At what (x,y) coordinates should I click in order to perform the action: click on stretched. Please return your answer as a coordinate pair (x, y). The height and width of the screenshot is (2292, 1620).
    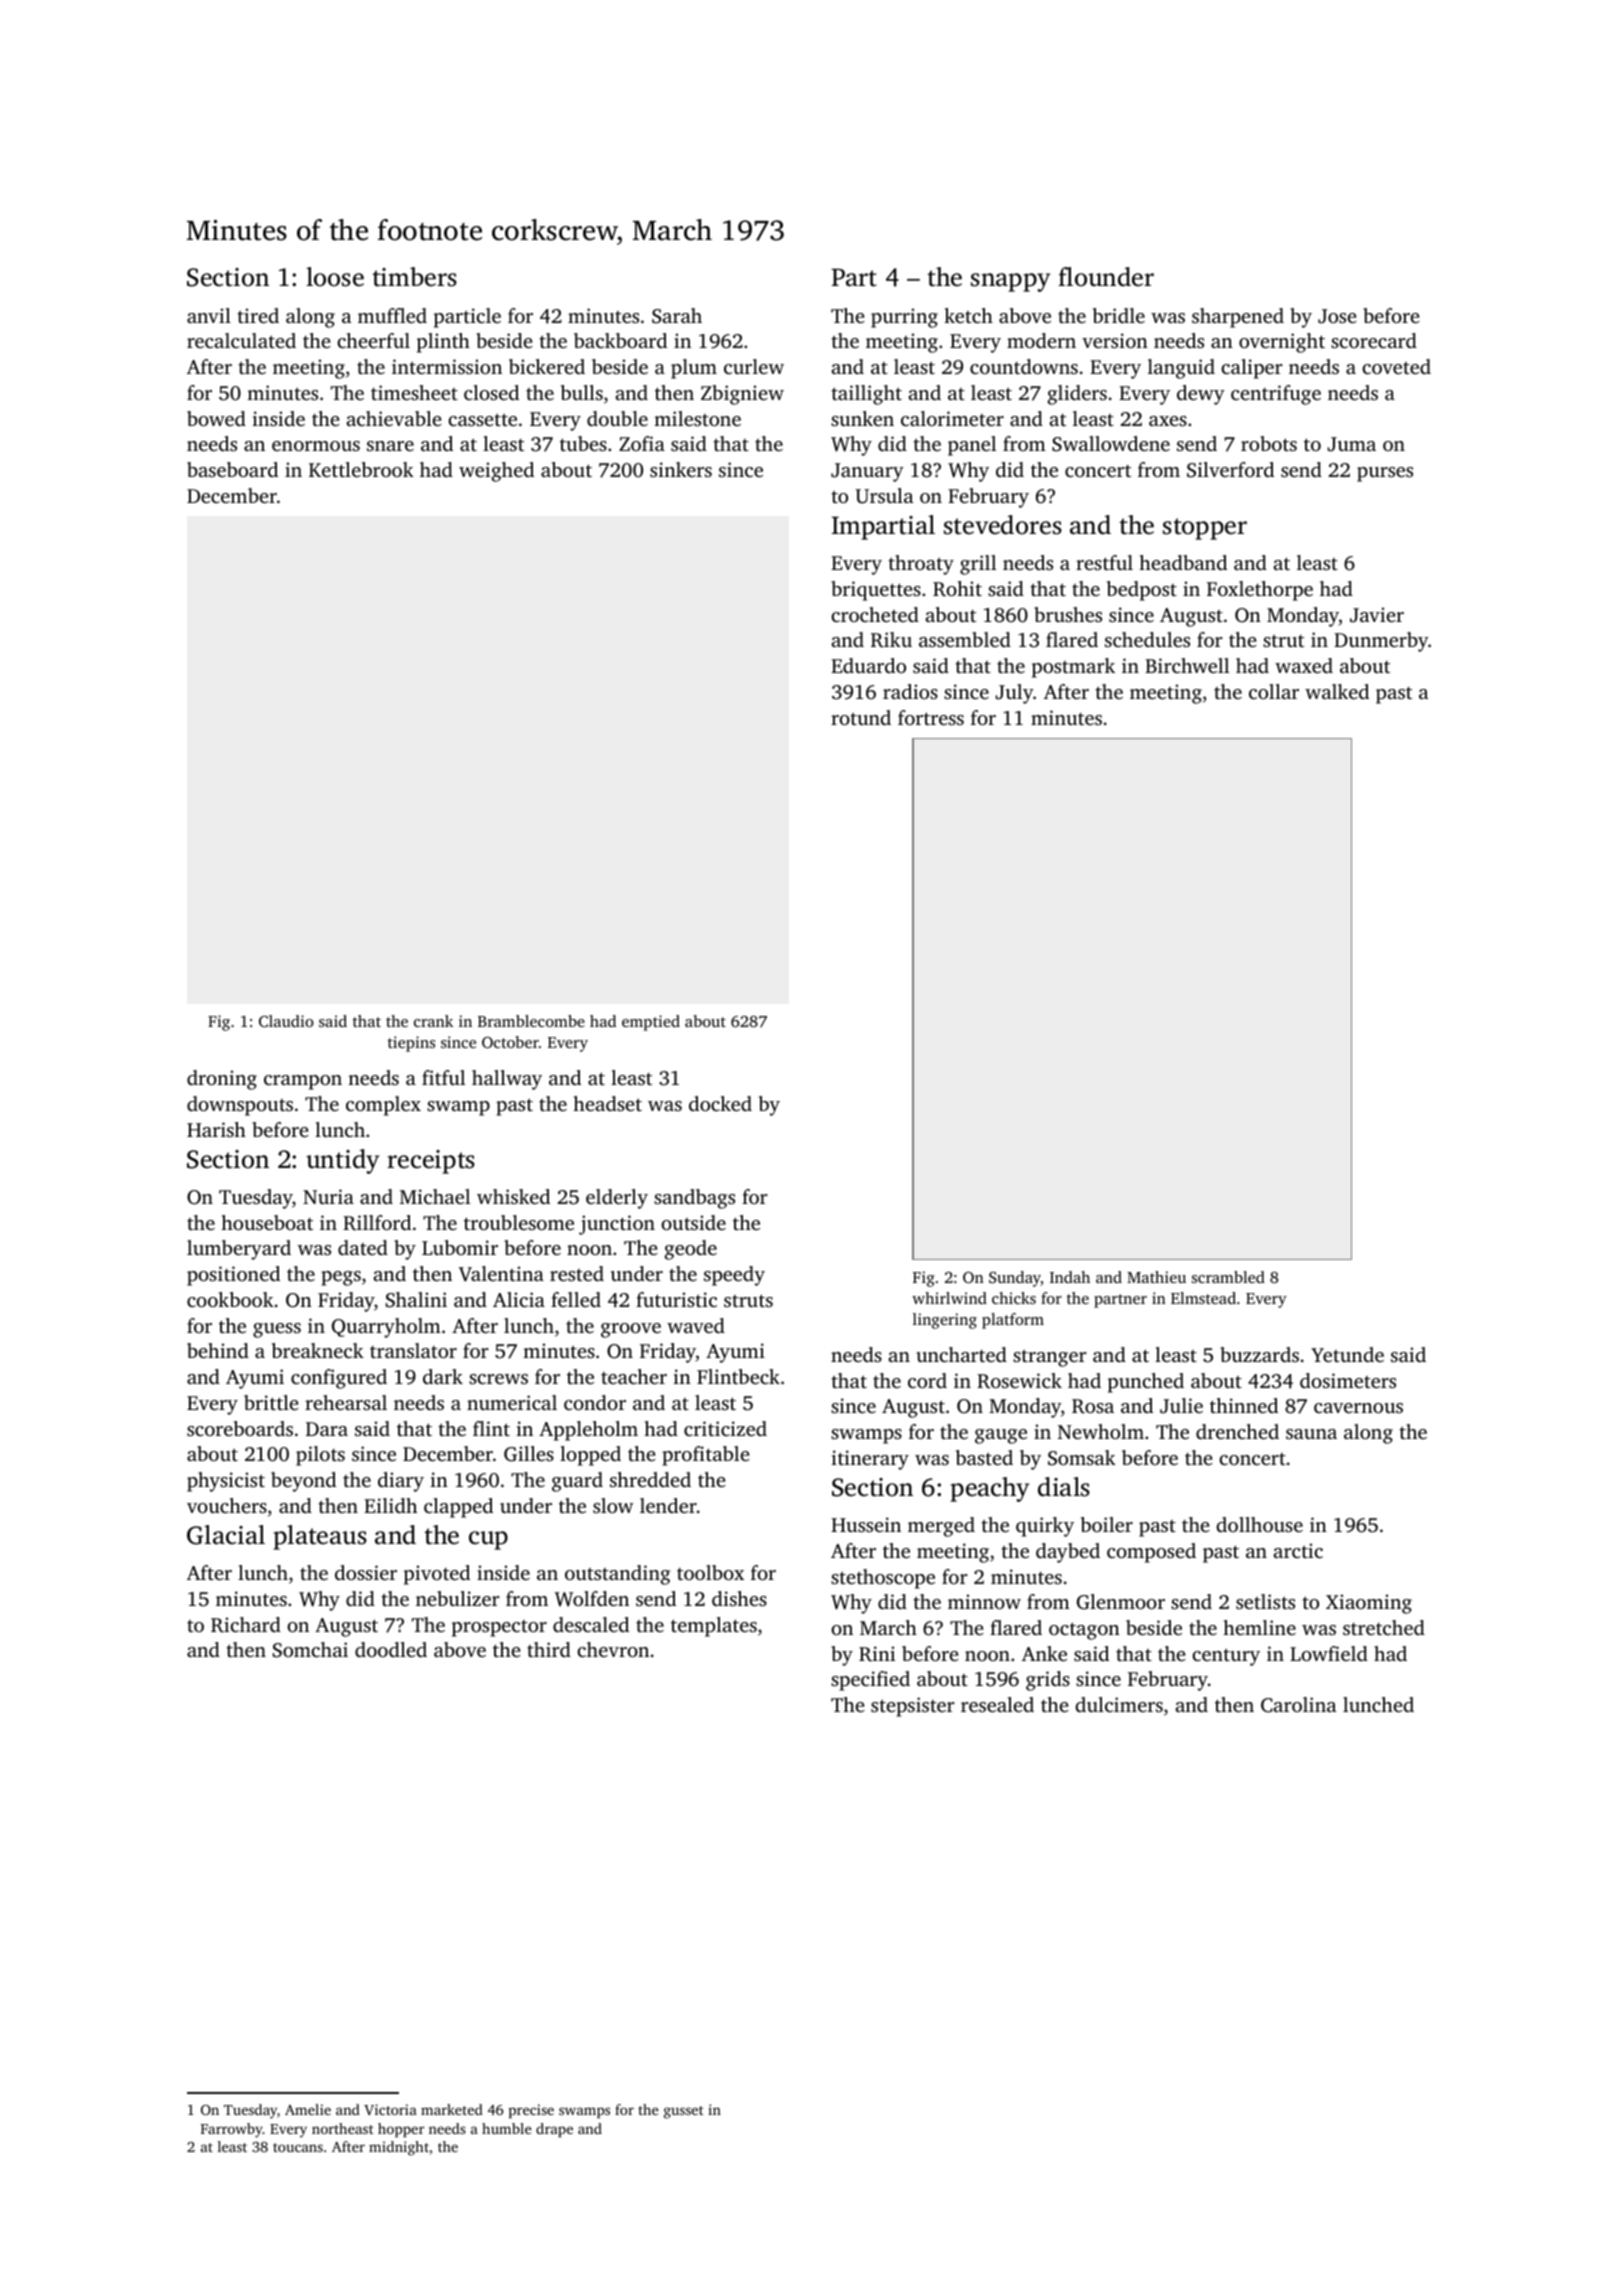
    Looking at the image, I should click on (1384, 1627).
